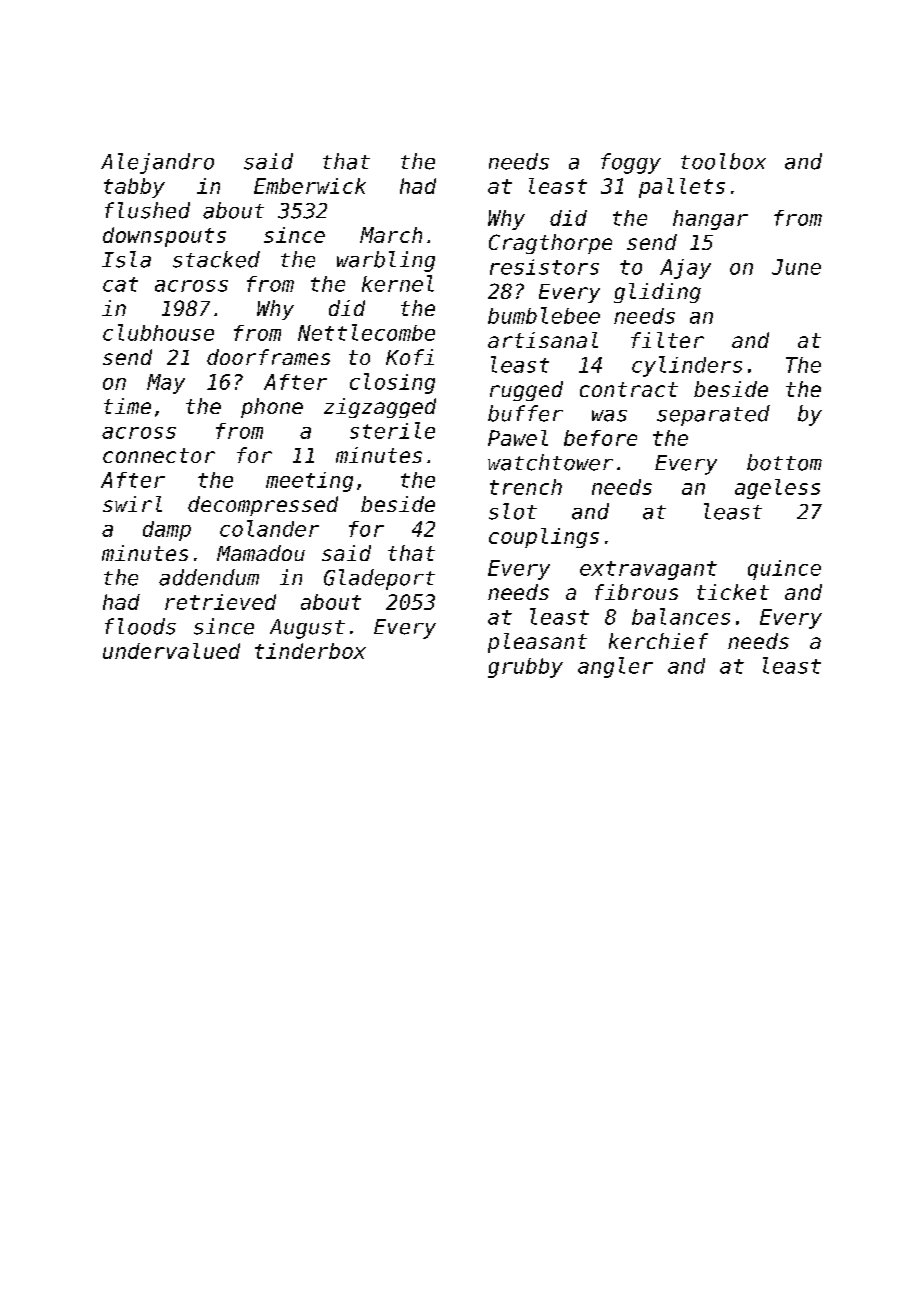  What do you see at coordinates (682, 188) in the document?
I see `pallets` at bounding box center [682, 188].
